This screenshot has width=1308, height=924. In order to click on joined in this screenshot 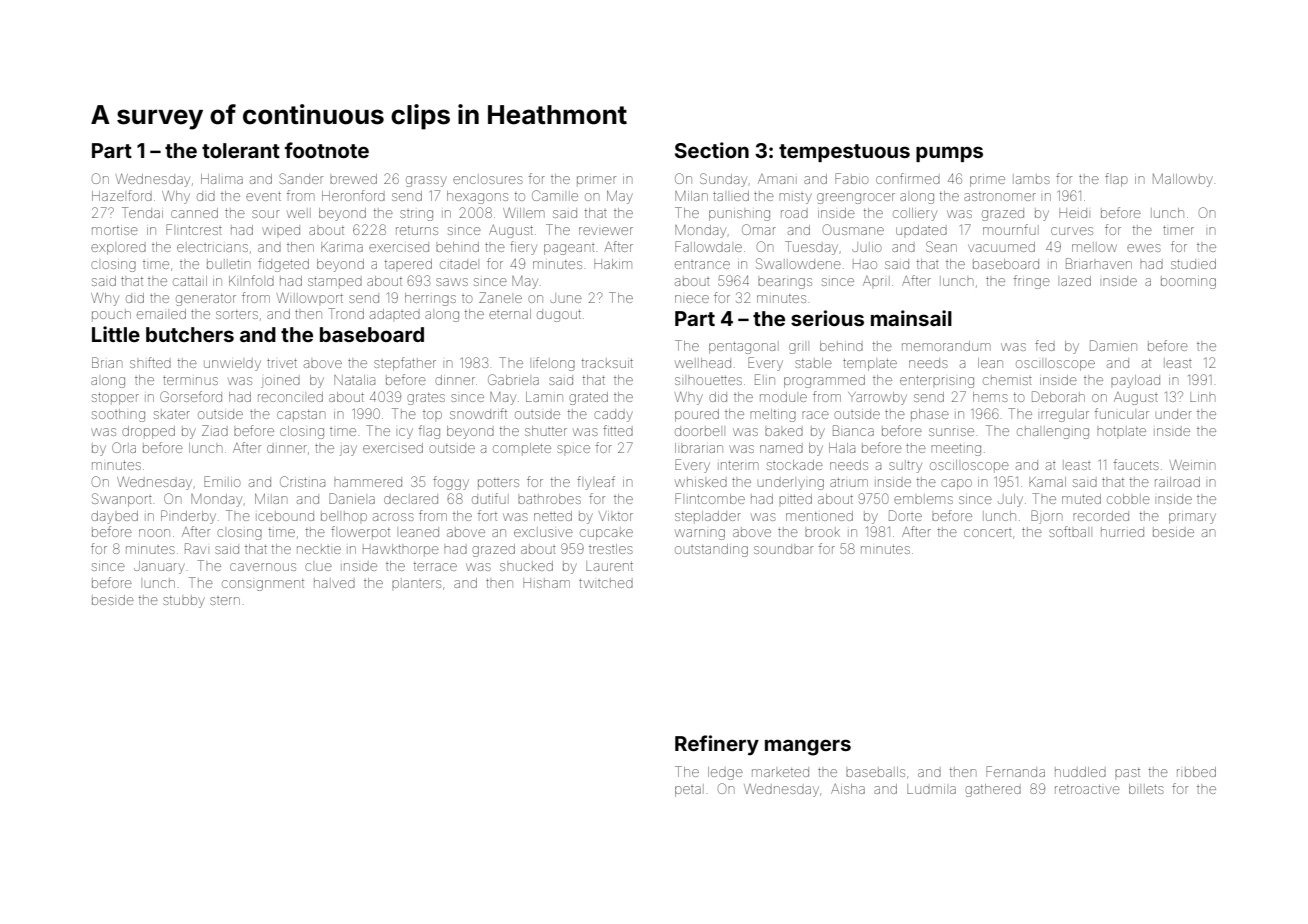, I will do `click(280, 382)`.
